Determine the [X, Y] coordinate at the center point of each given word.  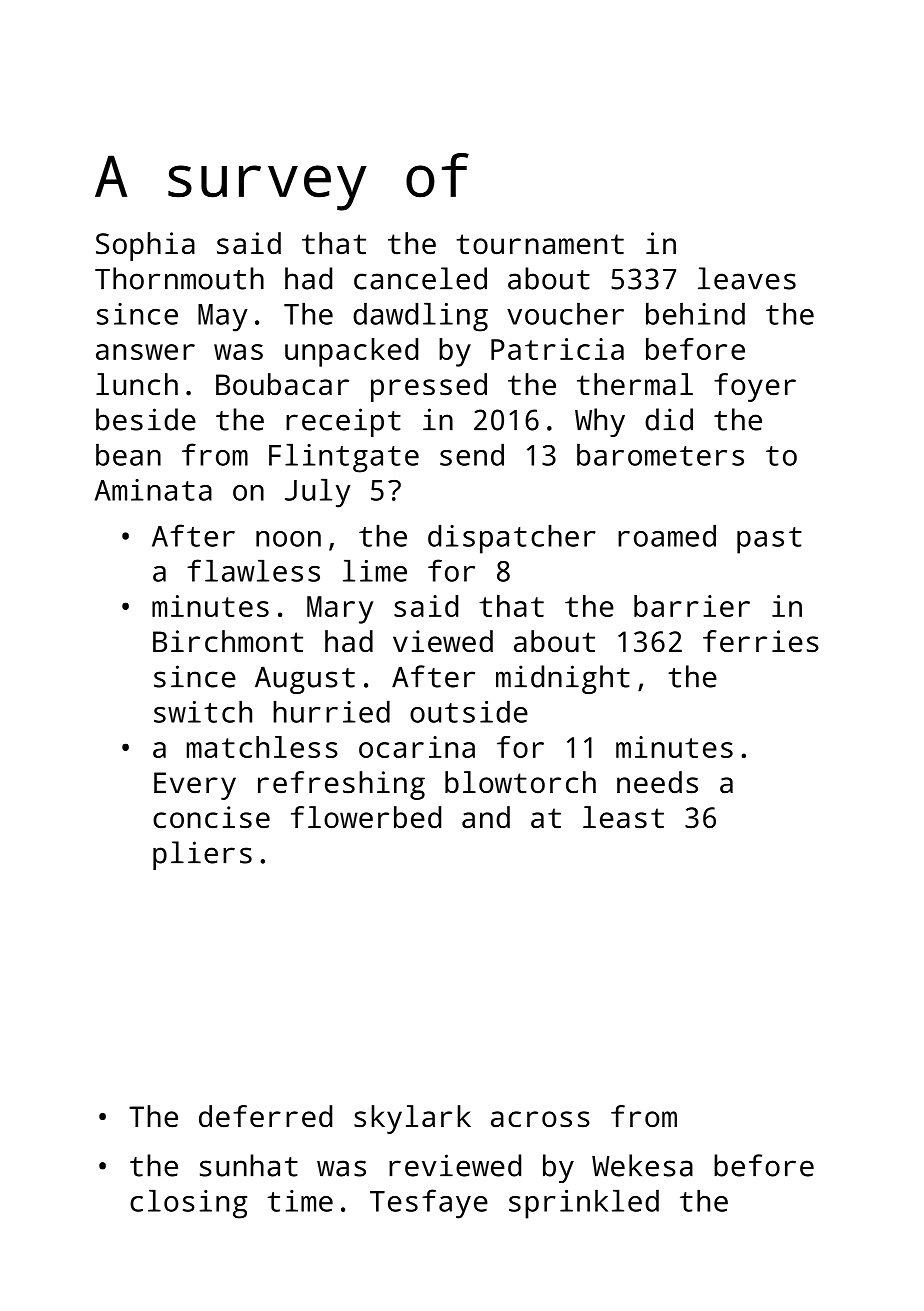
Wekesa [642, 1165]
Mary [340, 610]
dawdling [420, 317]
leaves [747, 278]
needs [657, 782]
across [540, 1119]
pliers [202, 855]
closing [188, 1204]
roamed [667, 535]
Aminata [153, 490]
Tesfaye [429, 1204]
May [223, 318]
